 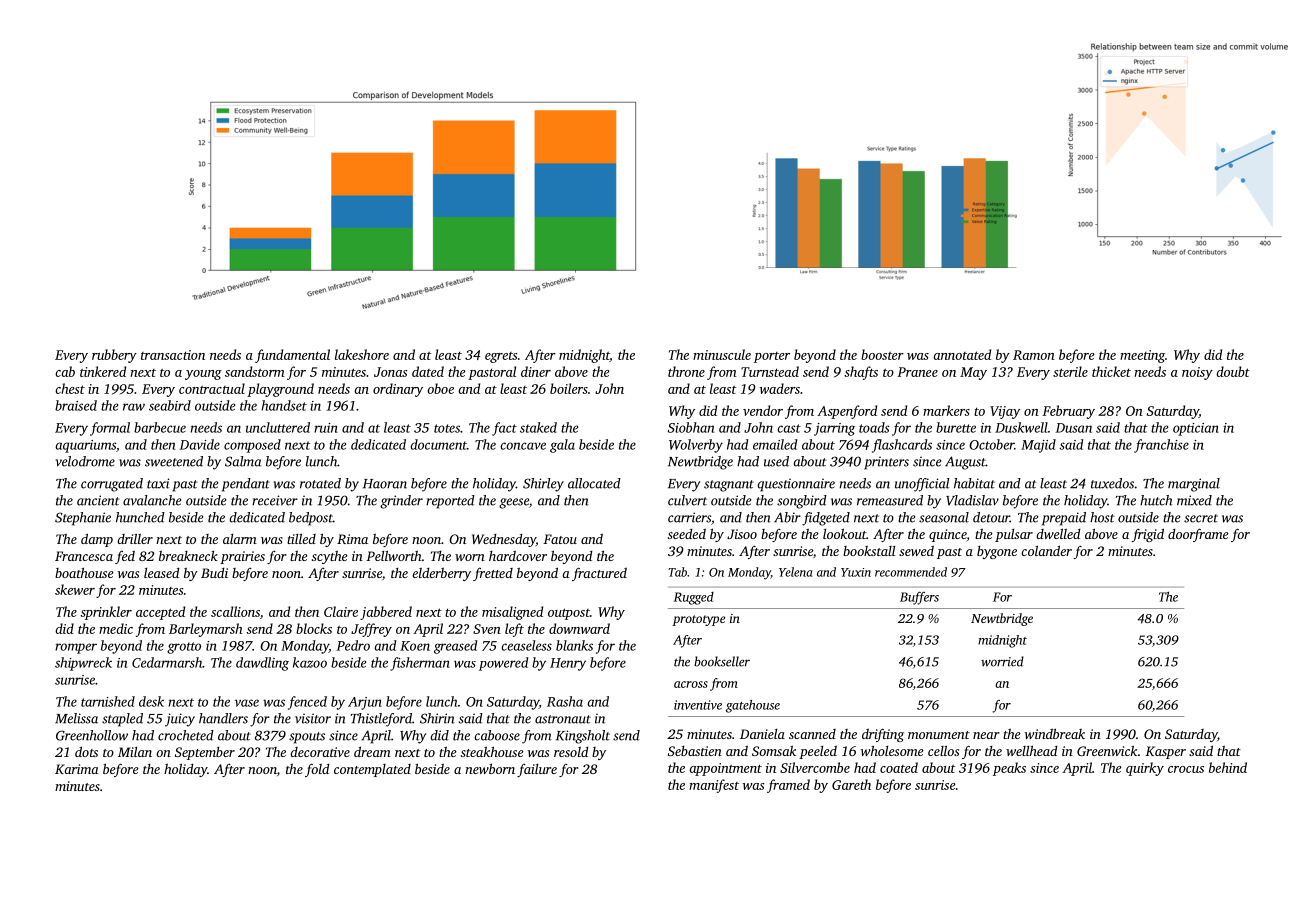 I want to click on sterile, so click(x=1070, y=371).
